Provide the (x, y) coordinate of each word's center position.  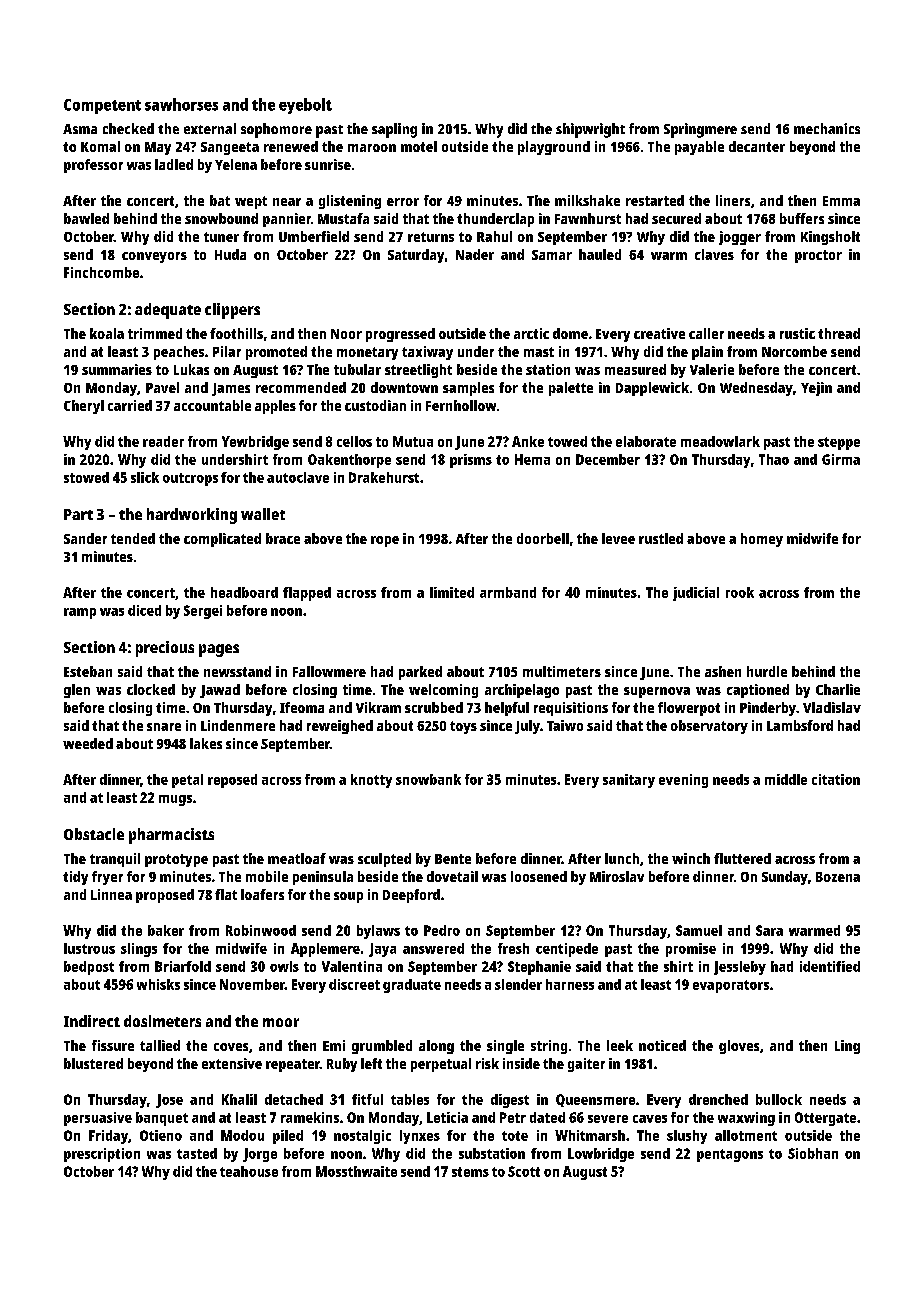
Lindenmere (238, 725)
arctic (531, 333)
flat (226, 894)
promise (691, 950)
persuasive (98, 1119)
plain (707, 353)
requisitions (571, 709)
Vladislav (832, 707)
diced (144, 610)
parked (420, 673)
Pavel (162, 387)
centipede (567, 950)
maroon (372, 148)
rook (740, 592)
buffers (802, 218)
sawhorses (181, 104)
